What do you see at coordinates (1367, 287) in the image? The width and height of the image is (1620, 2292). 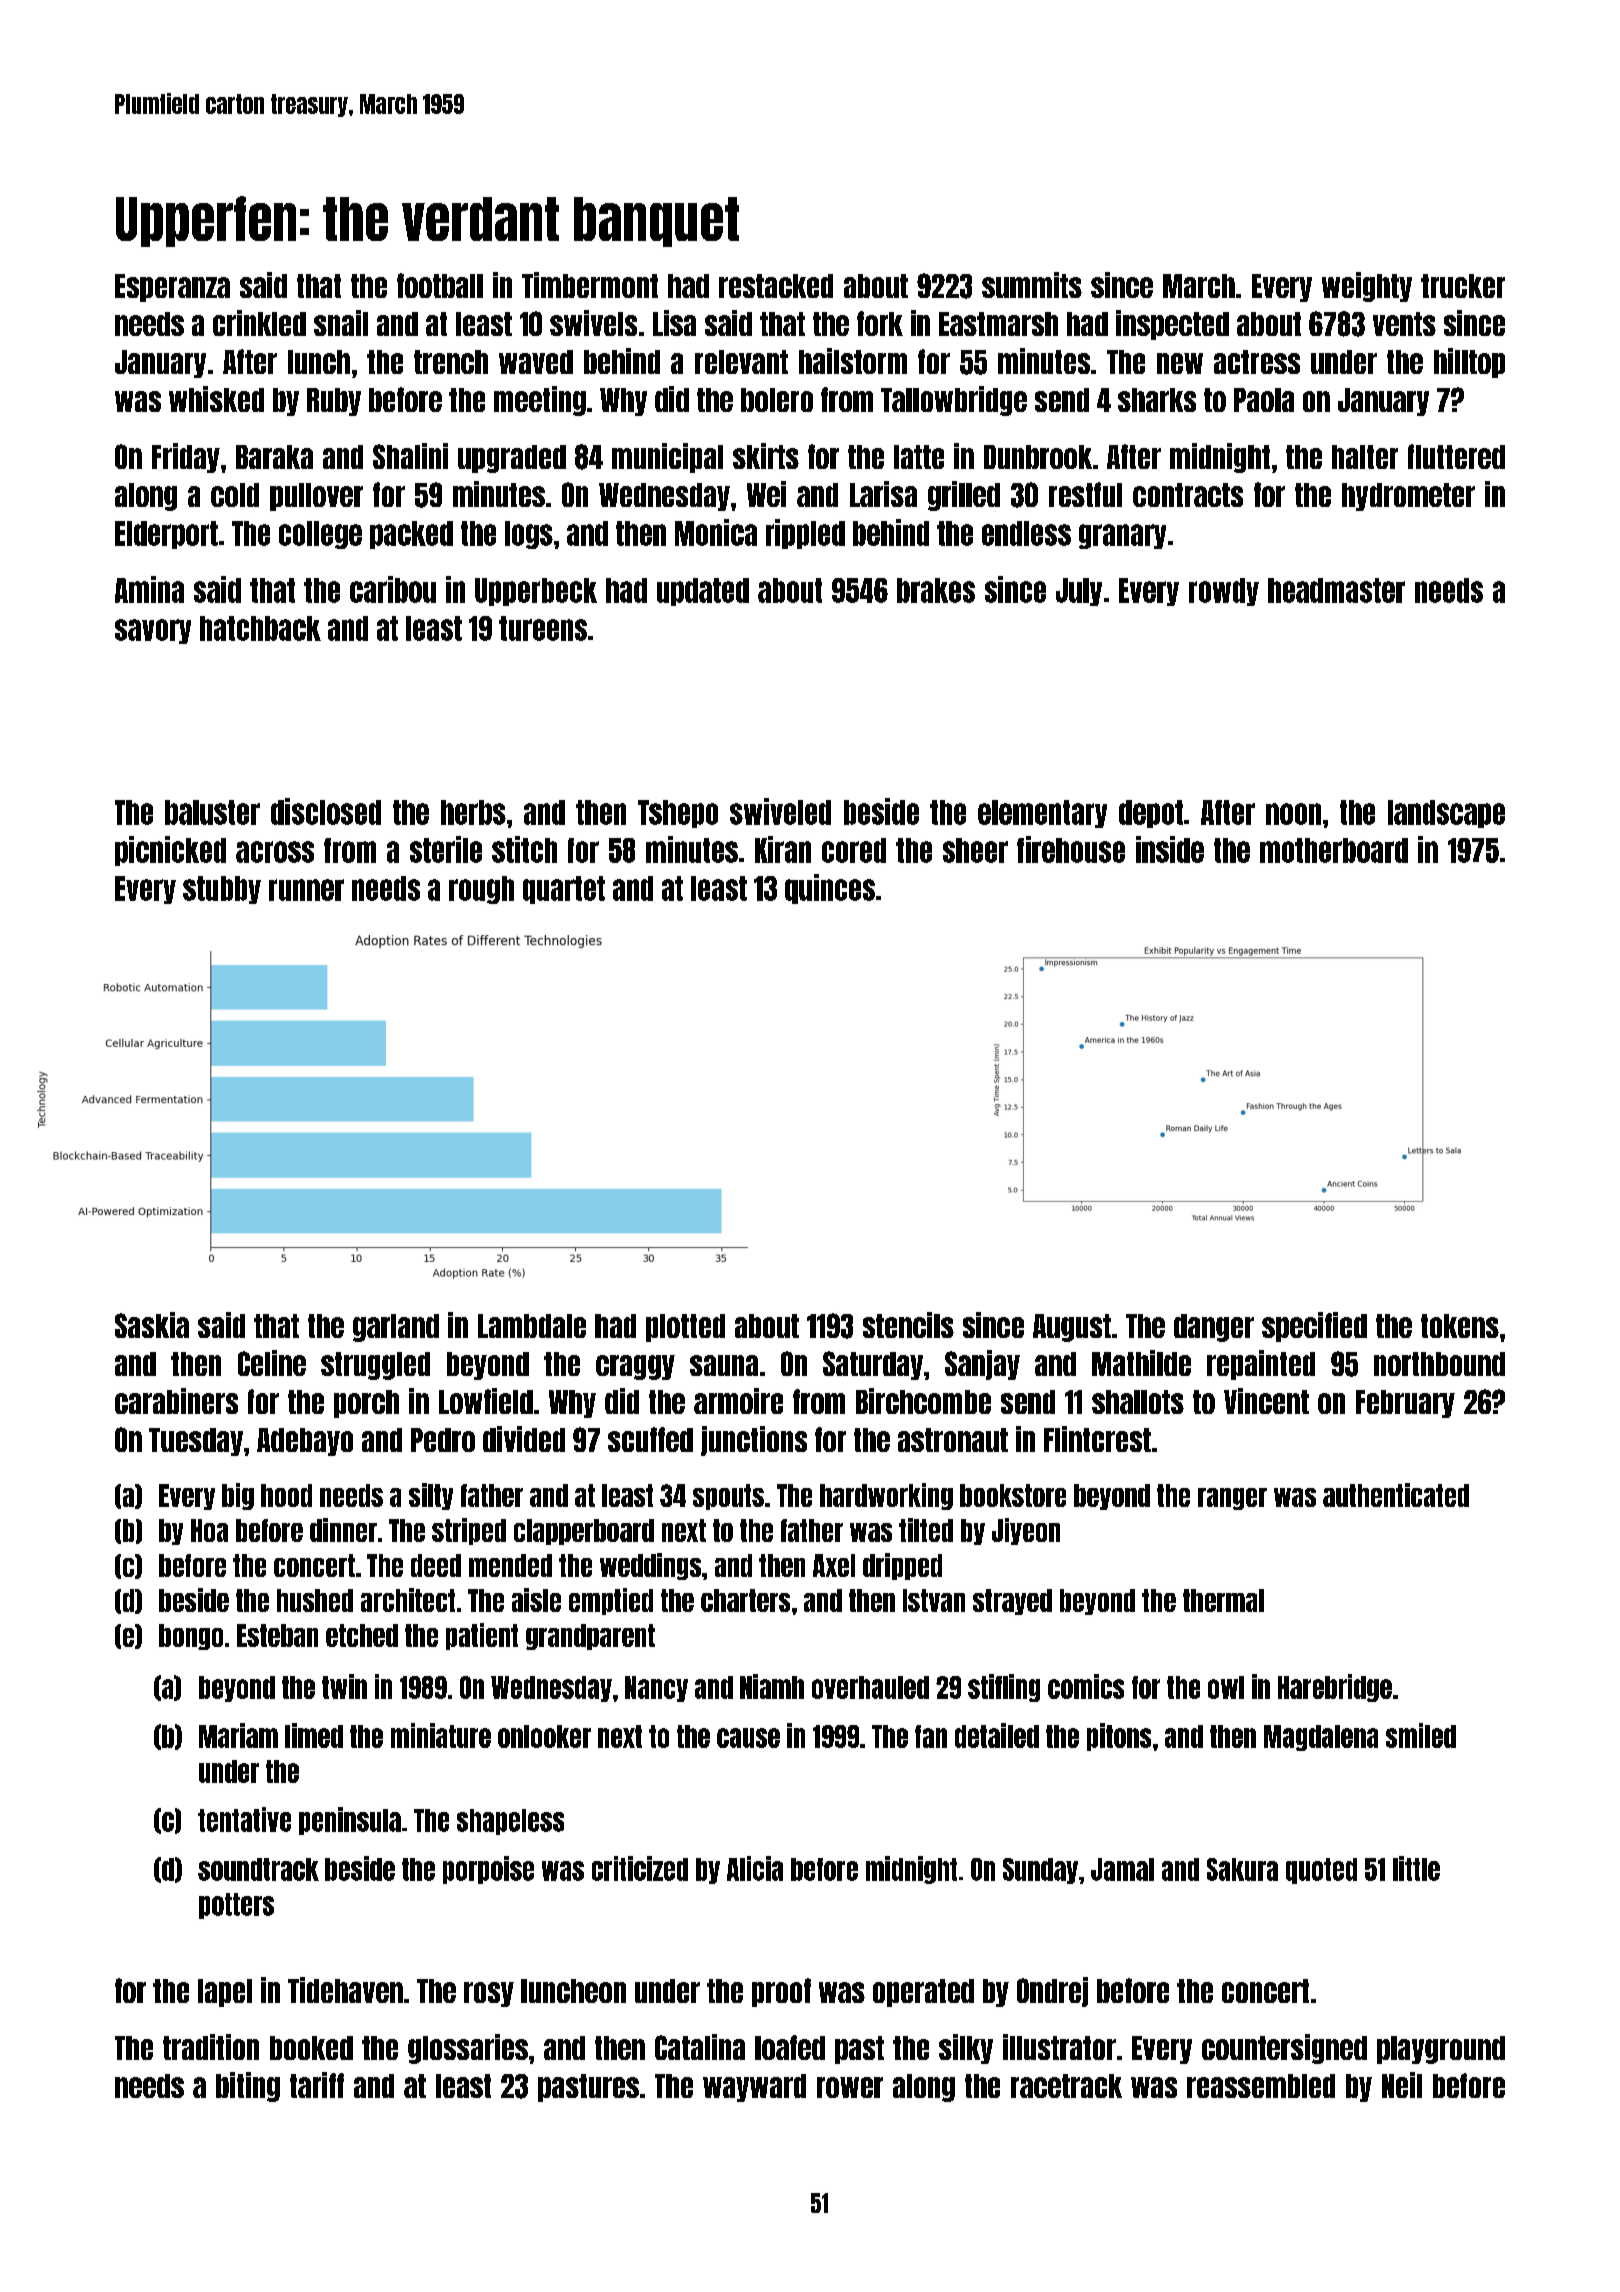 I see `weighty` at bounding box center [1367, 287].
